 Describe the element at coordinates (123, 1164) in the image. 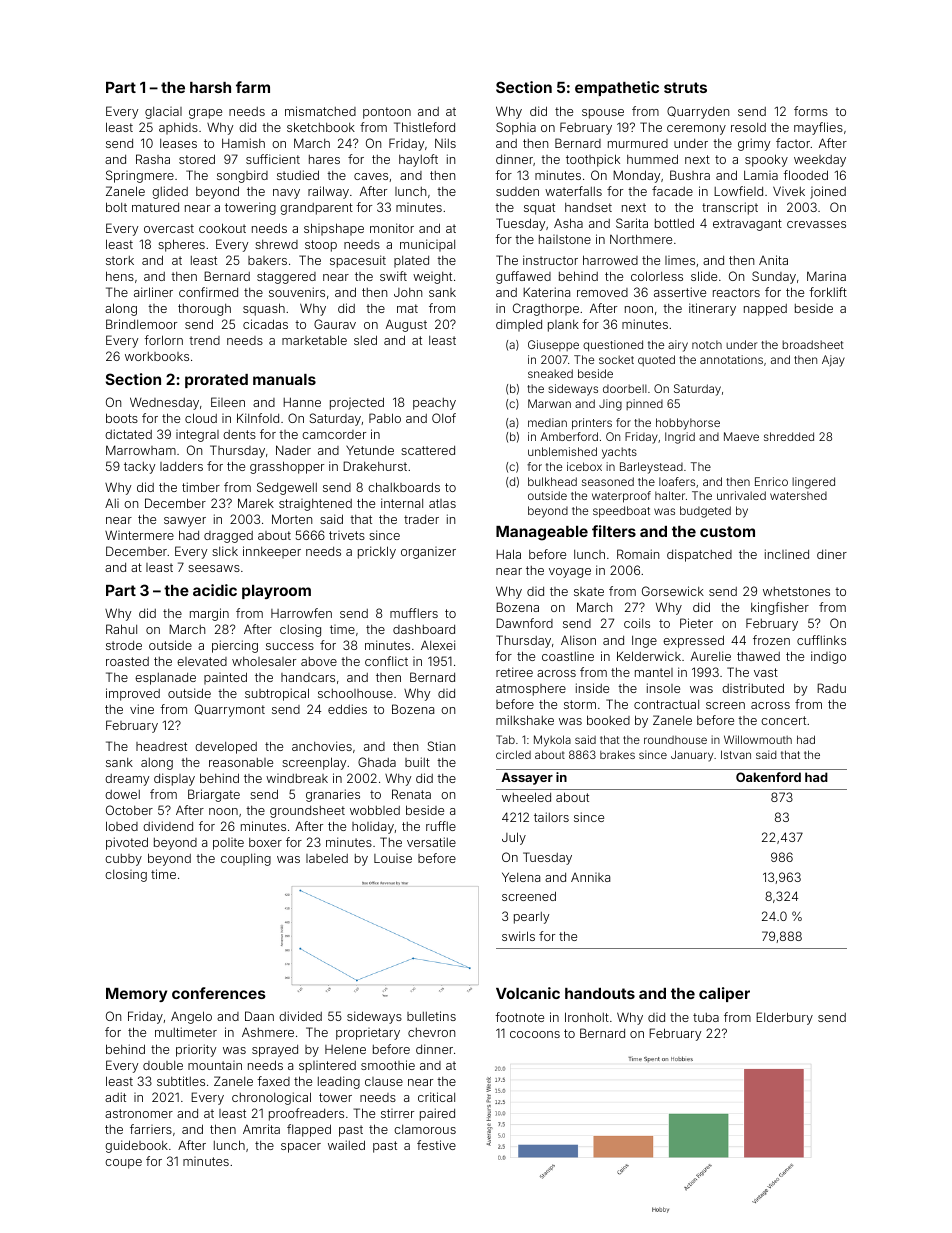

I see `coupe` at that location.
